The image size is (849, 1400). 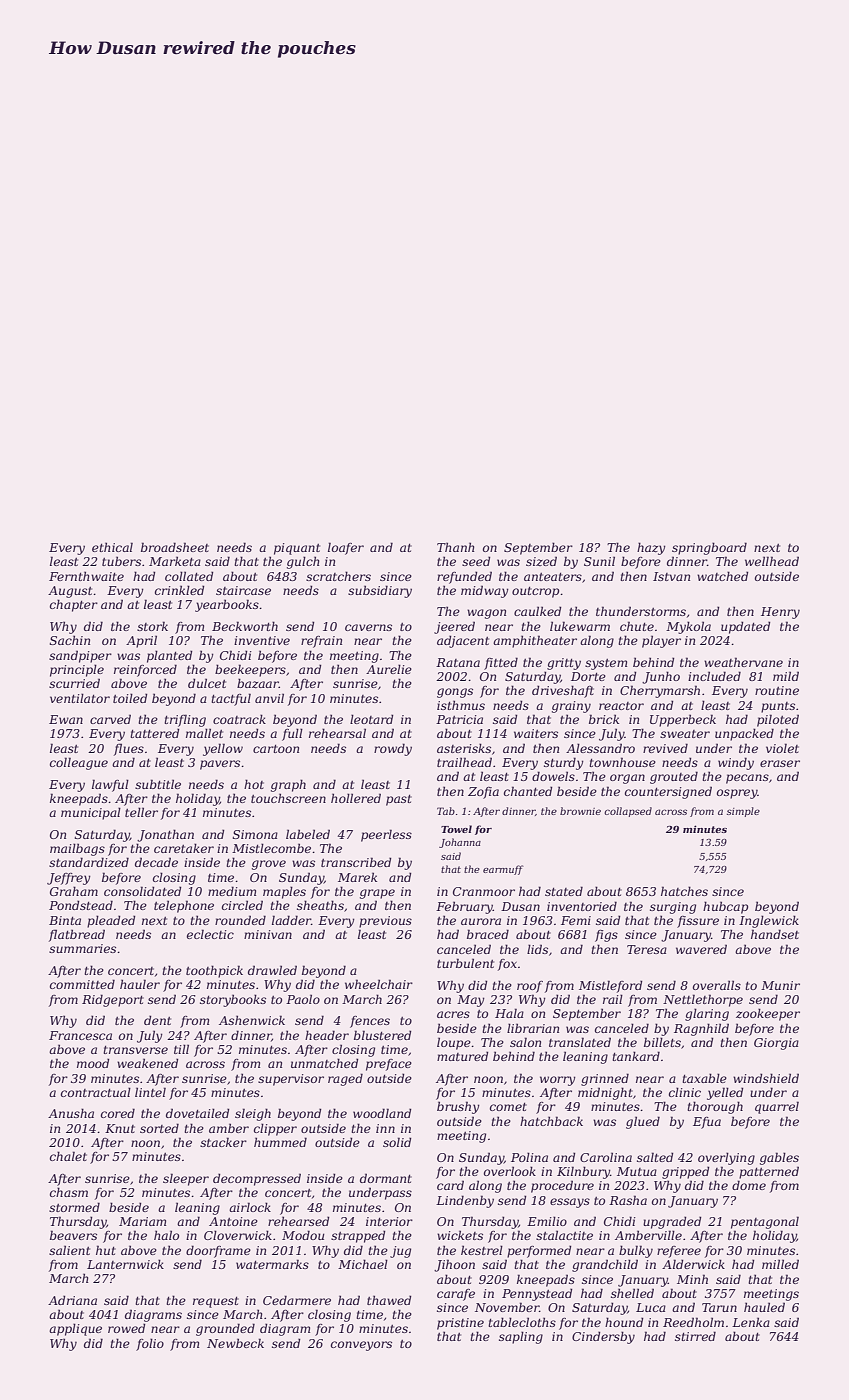 What do you see at coordinates (709, 548) in the image?
I see `springboard` at bounding box center [709, 548].
